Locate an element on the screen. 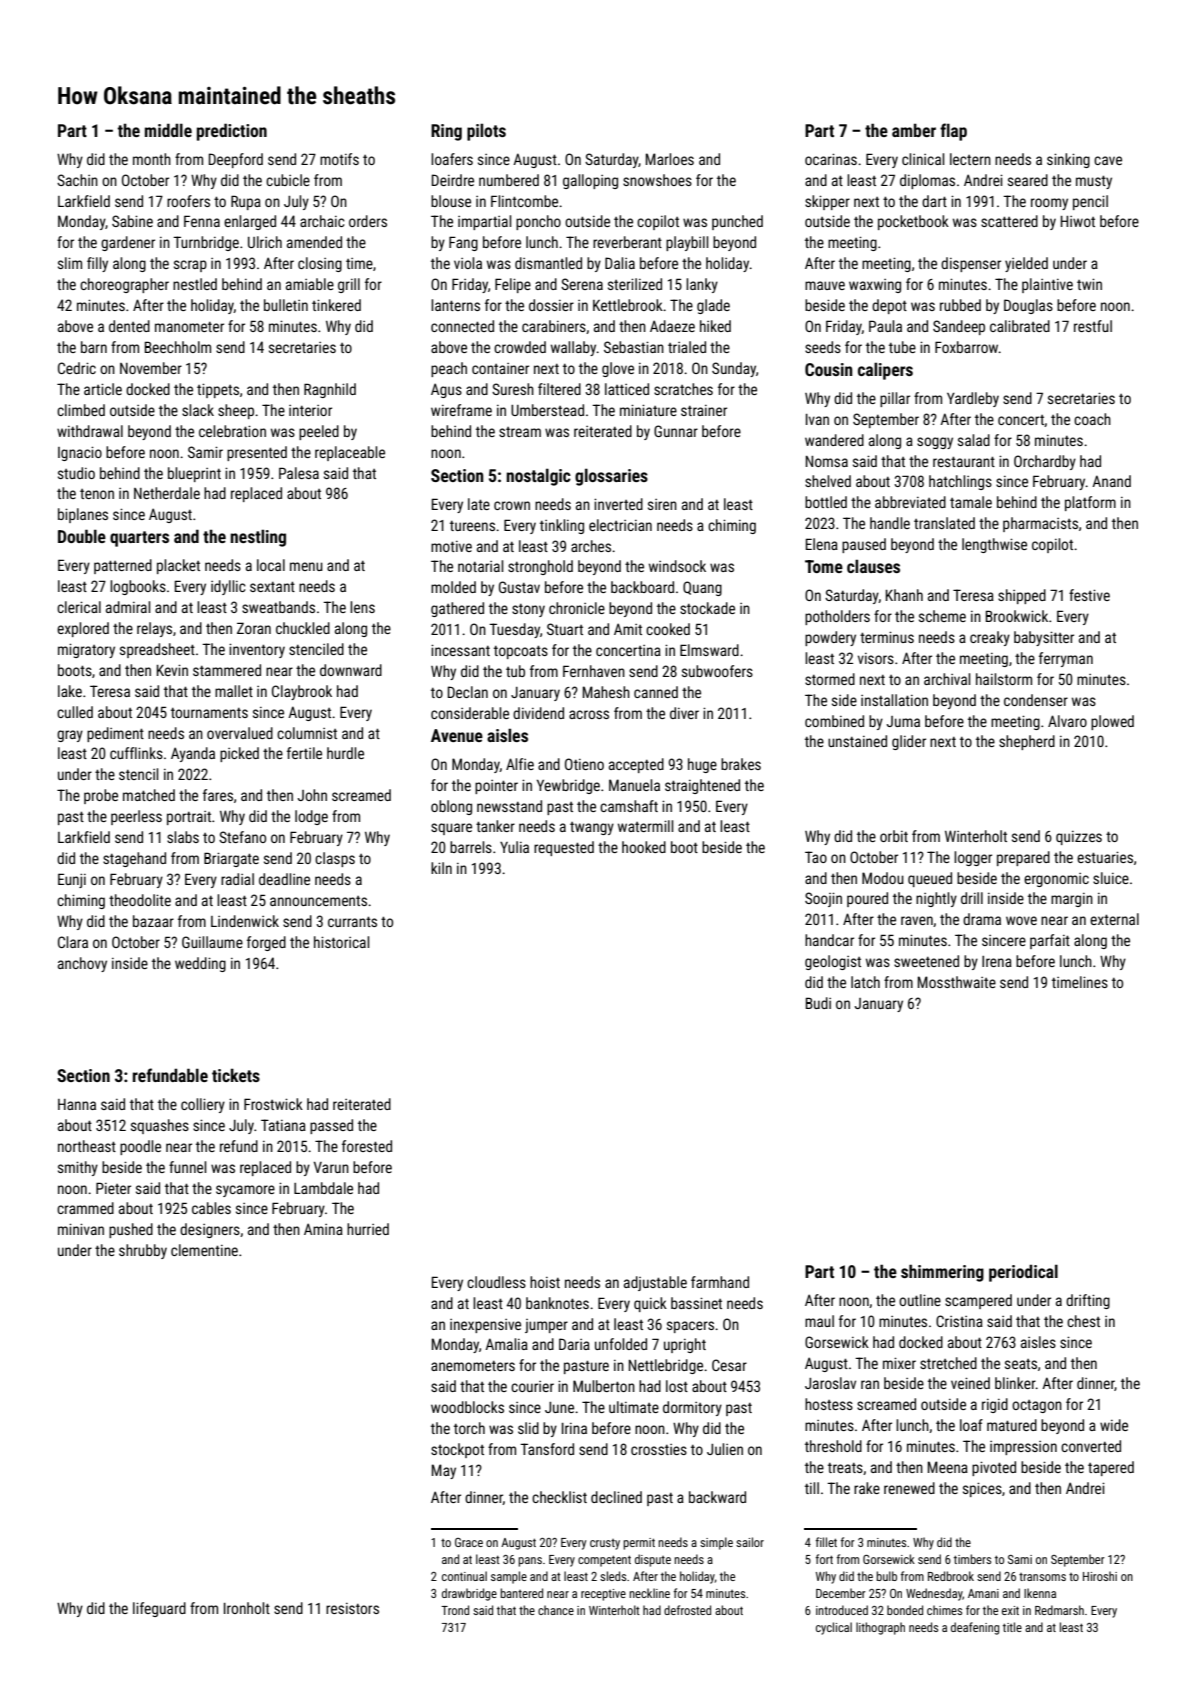  permit is located at coordinates (639, 1544).
